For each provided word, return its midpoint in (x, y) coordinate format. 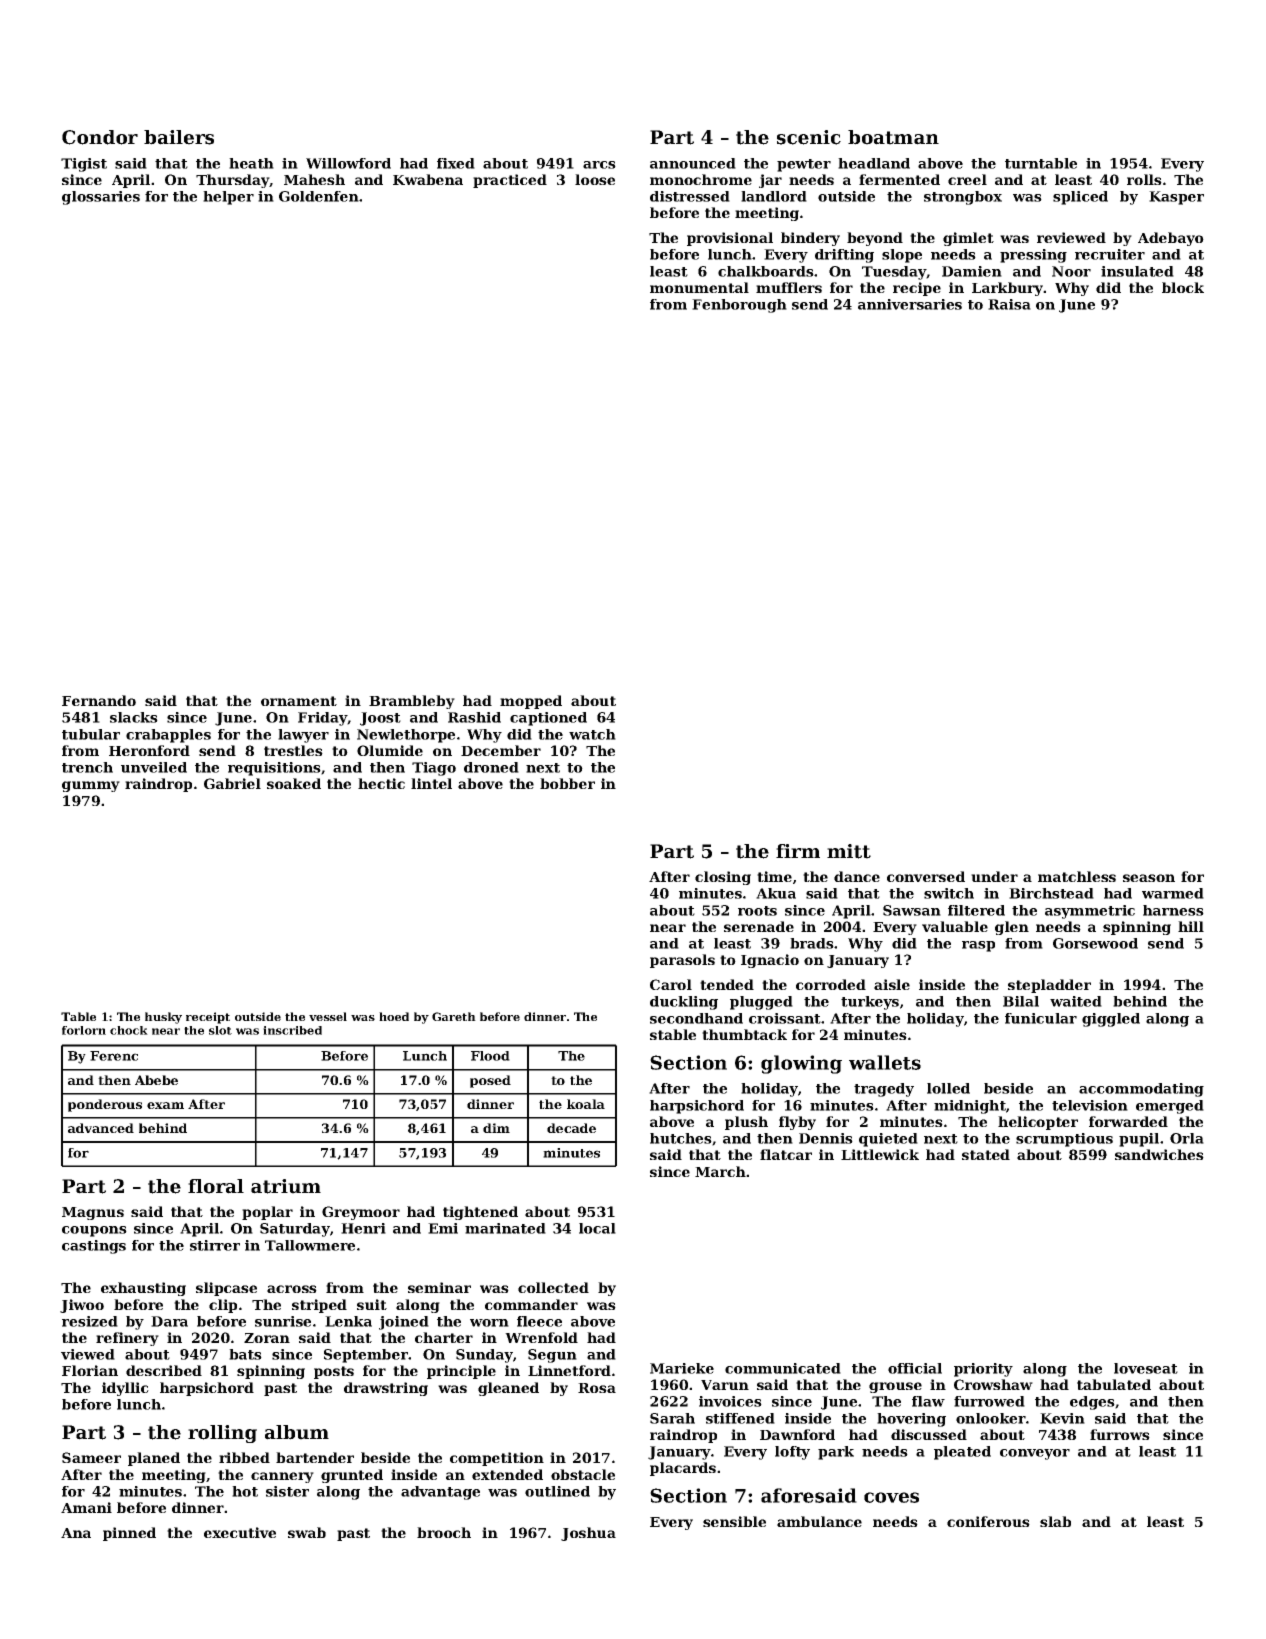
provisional (730, 239)
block (1183, 287)
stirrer (215, 1245)
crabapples (168, 736)
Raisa (1009, 304)
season (1149, 878)
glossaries (101, 198)
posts (334, 1372)
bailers (179, 137)
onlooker (991, 1418)
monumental (699, 287)
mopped (531, 702)
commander (531, 1304)
